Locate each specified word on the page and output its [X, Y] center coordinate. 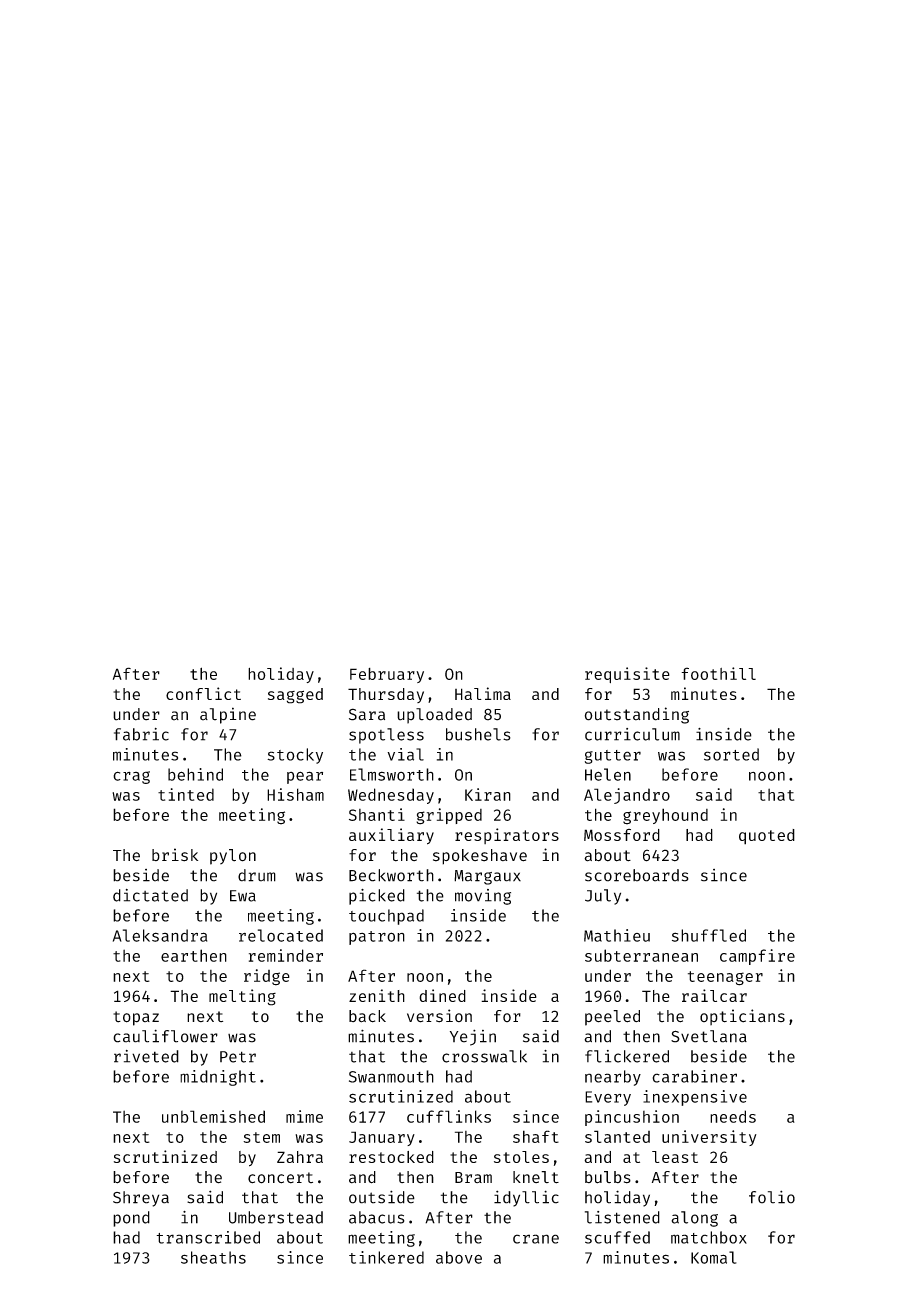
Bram [473, 1177]
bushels [478, 734]
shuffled [709, 935]
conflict [203, 693]
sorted [731, 754]
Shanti [377, 814]
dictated [150, 895]
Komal [714, 1257]
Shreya [141, 1199]
